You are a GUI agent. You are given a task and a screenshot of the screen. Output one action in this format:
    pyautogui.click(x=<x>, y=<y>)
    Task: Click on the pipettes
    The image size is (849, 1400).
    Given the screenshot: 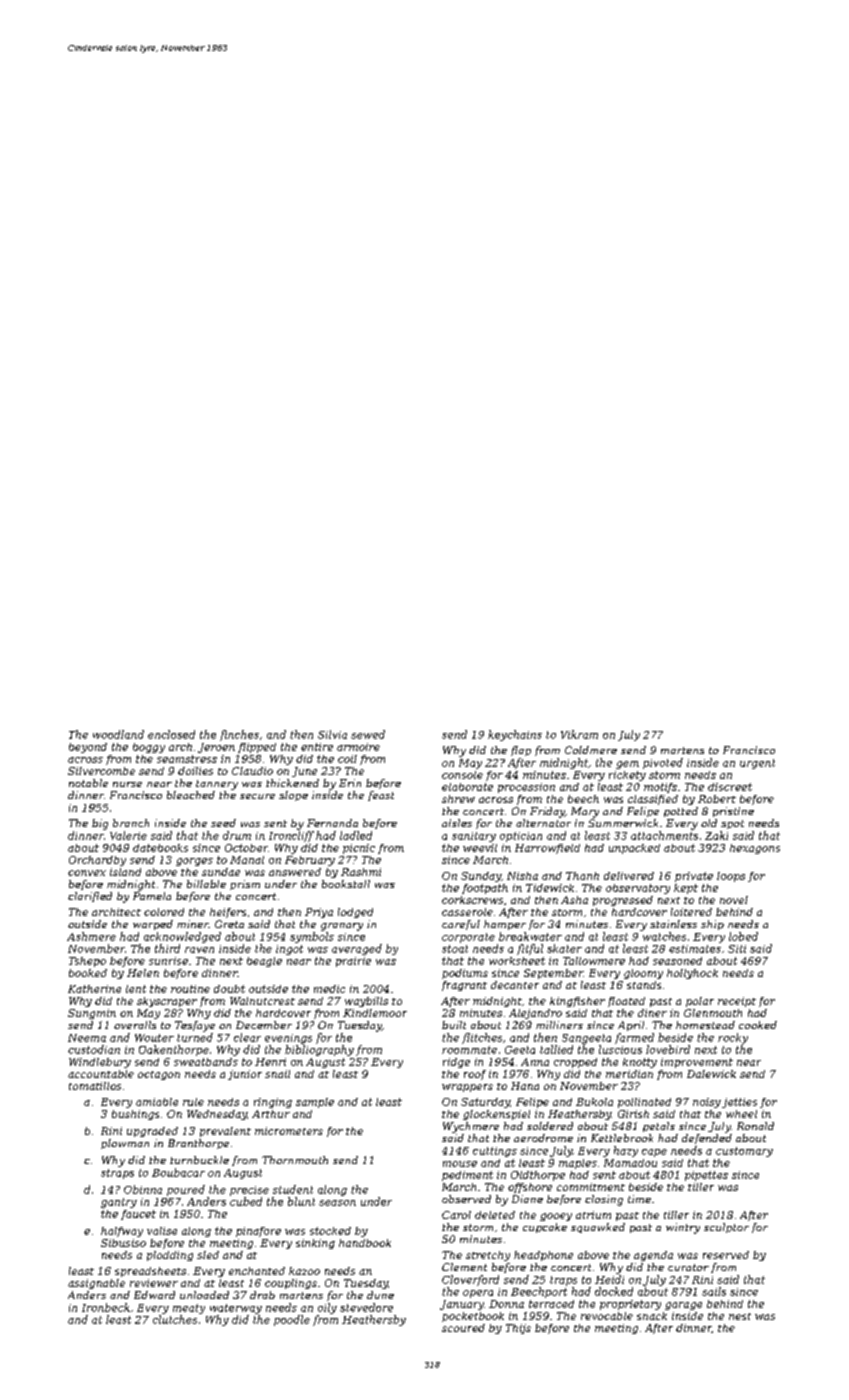 What is the action you would take?
    pyautogui.click(x=706, y=1176)
